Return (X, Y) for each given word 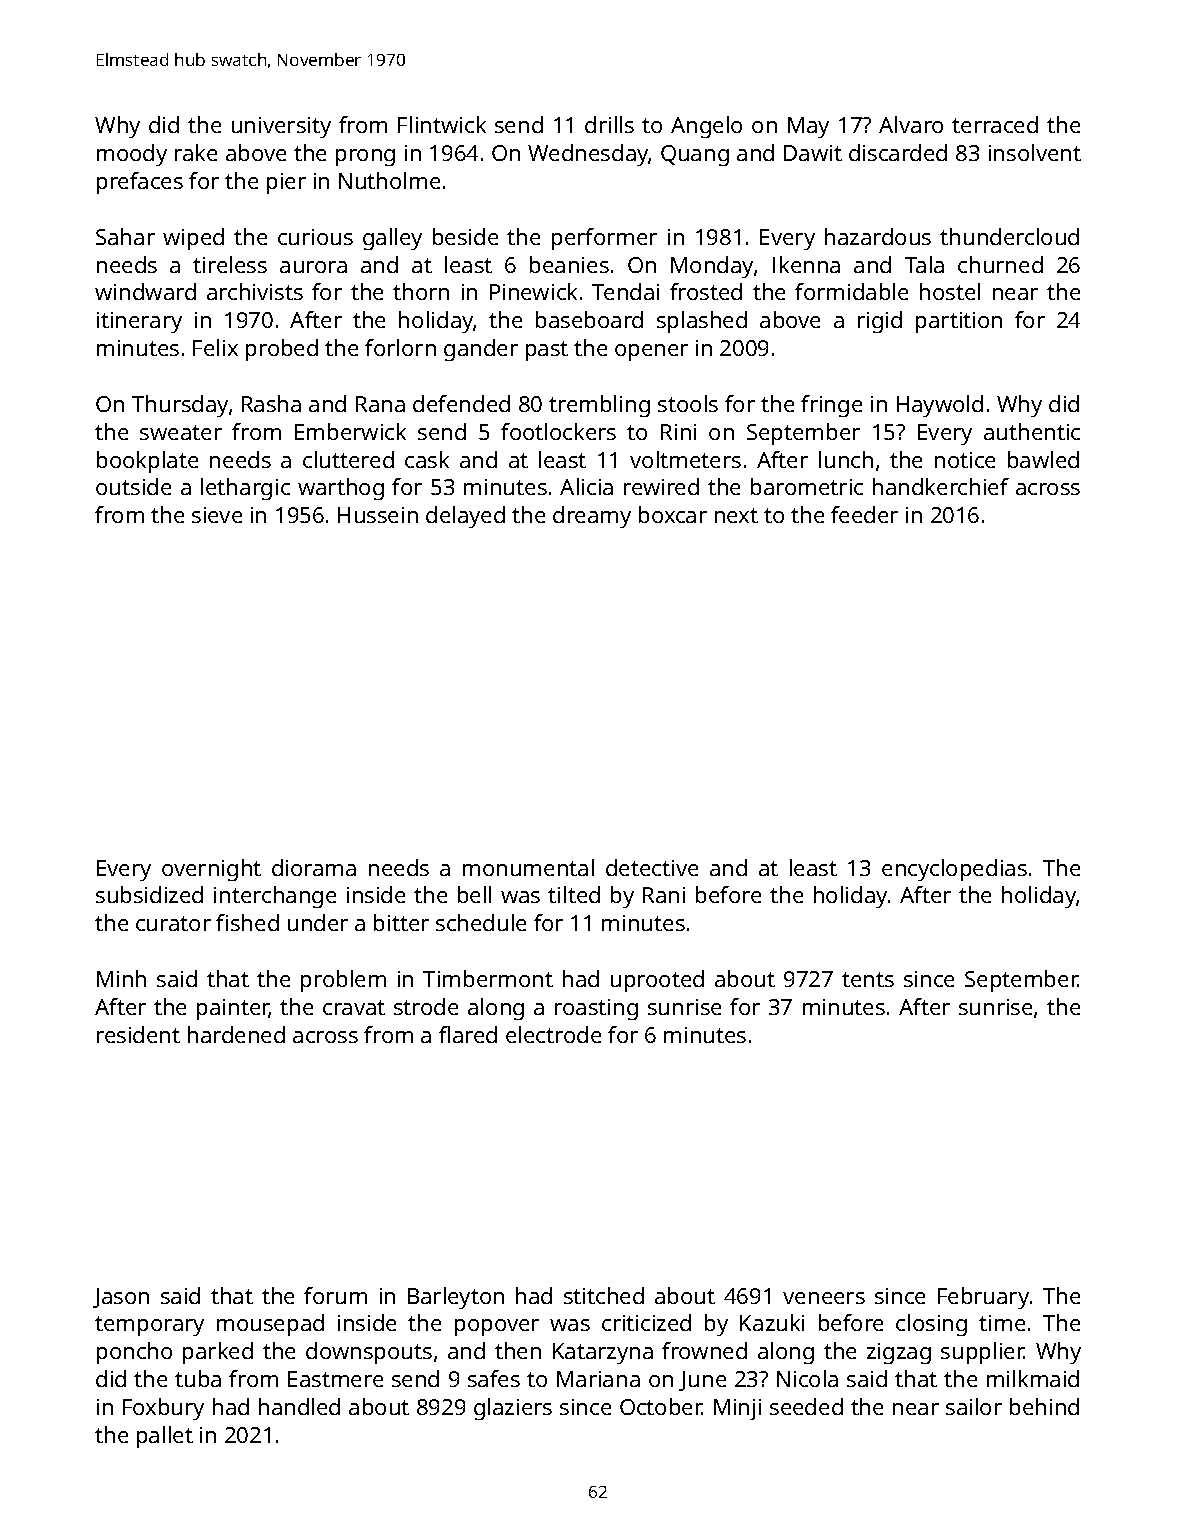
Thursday (180, 406)
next (736, 515)
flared (468, 1034)
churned (1000, 264)
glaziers (513, 1409)
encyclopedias (954, 870)
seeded (806, 1406)
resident (138, 1034)
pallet (165, 1437)
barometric (807, 486)
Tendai (625, 291)
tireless (230, 264)
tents (868, 979)
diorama (314, 867)
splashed (702, 322)
